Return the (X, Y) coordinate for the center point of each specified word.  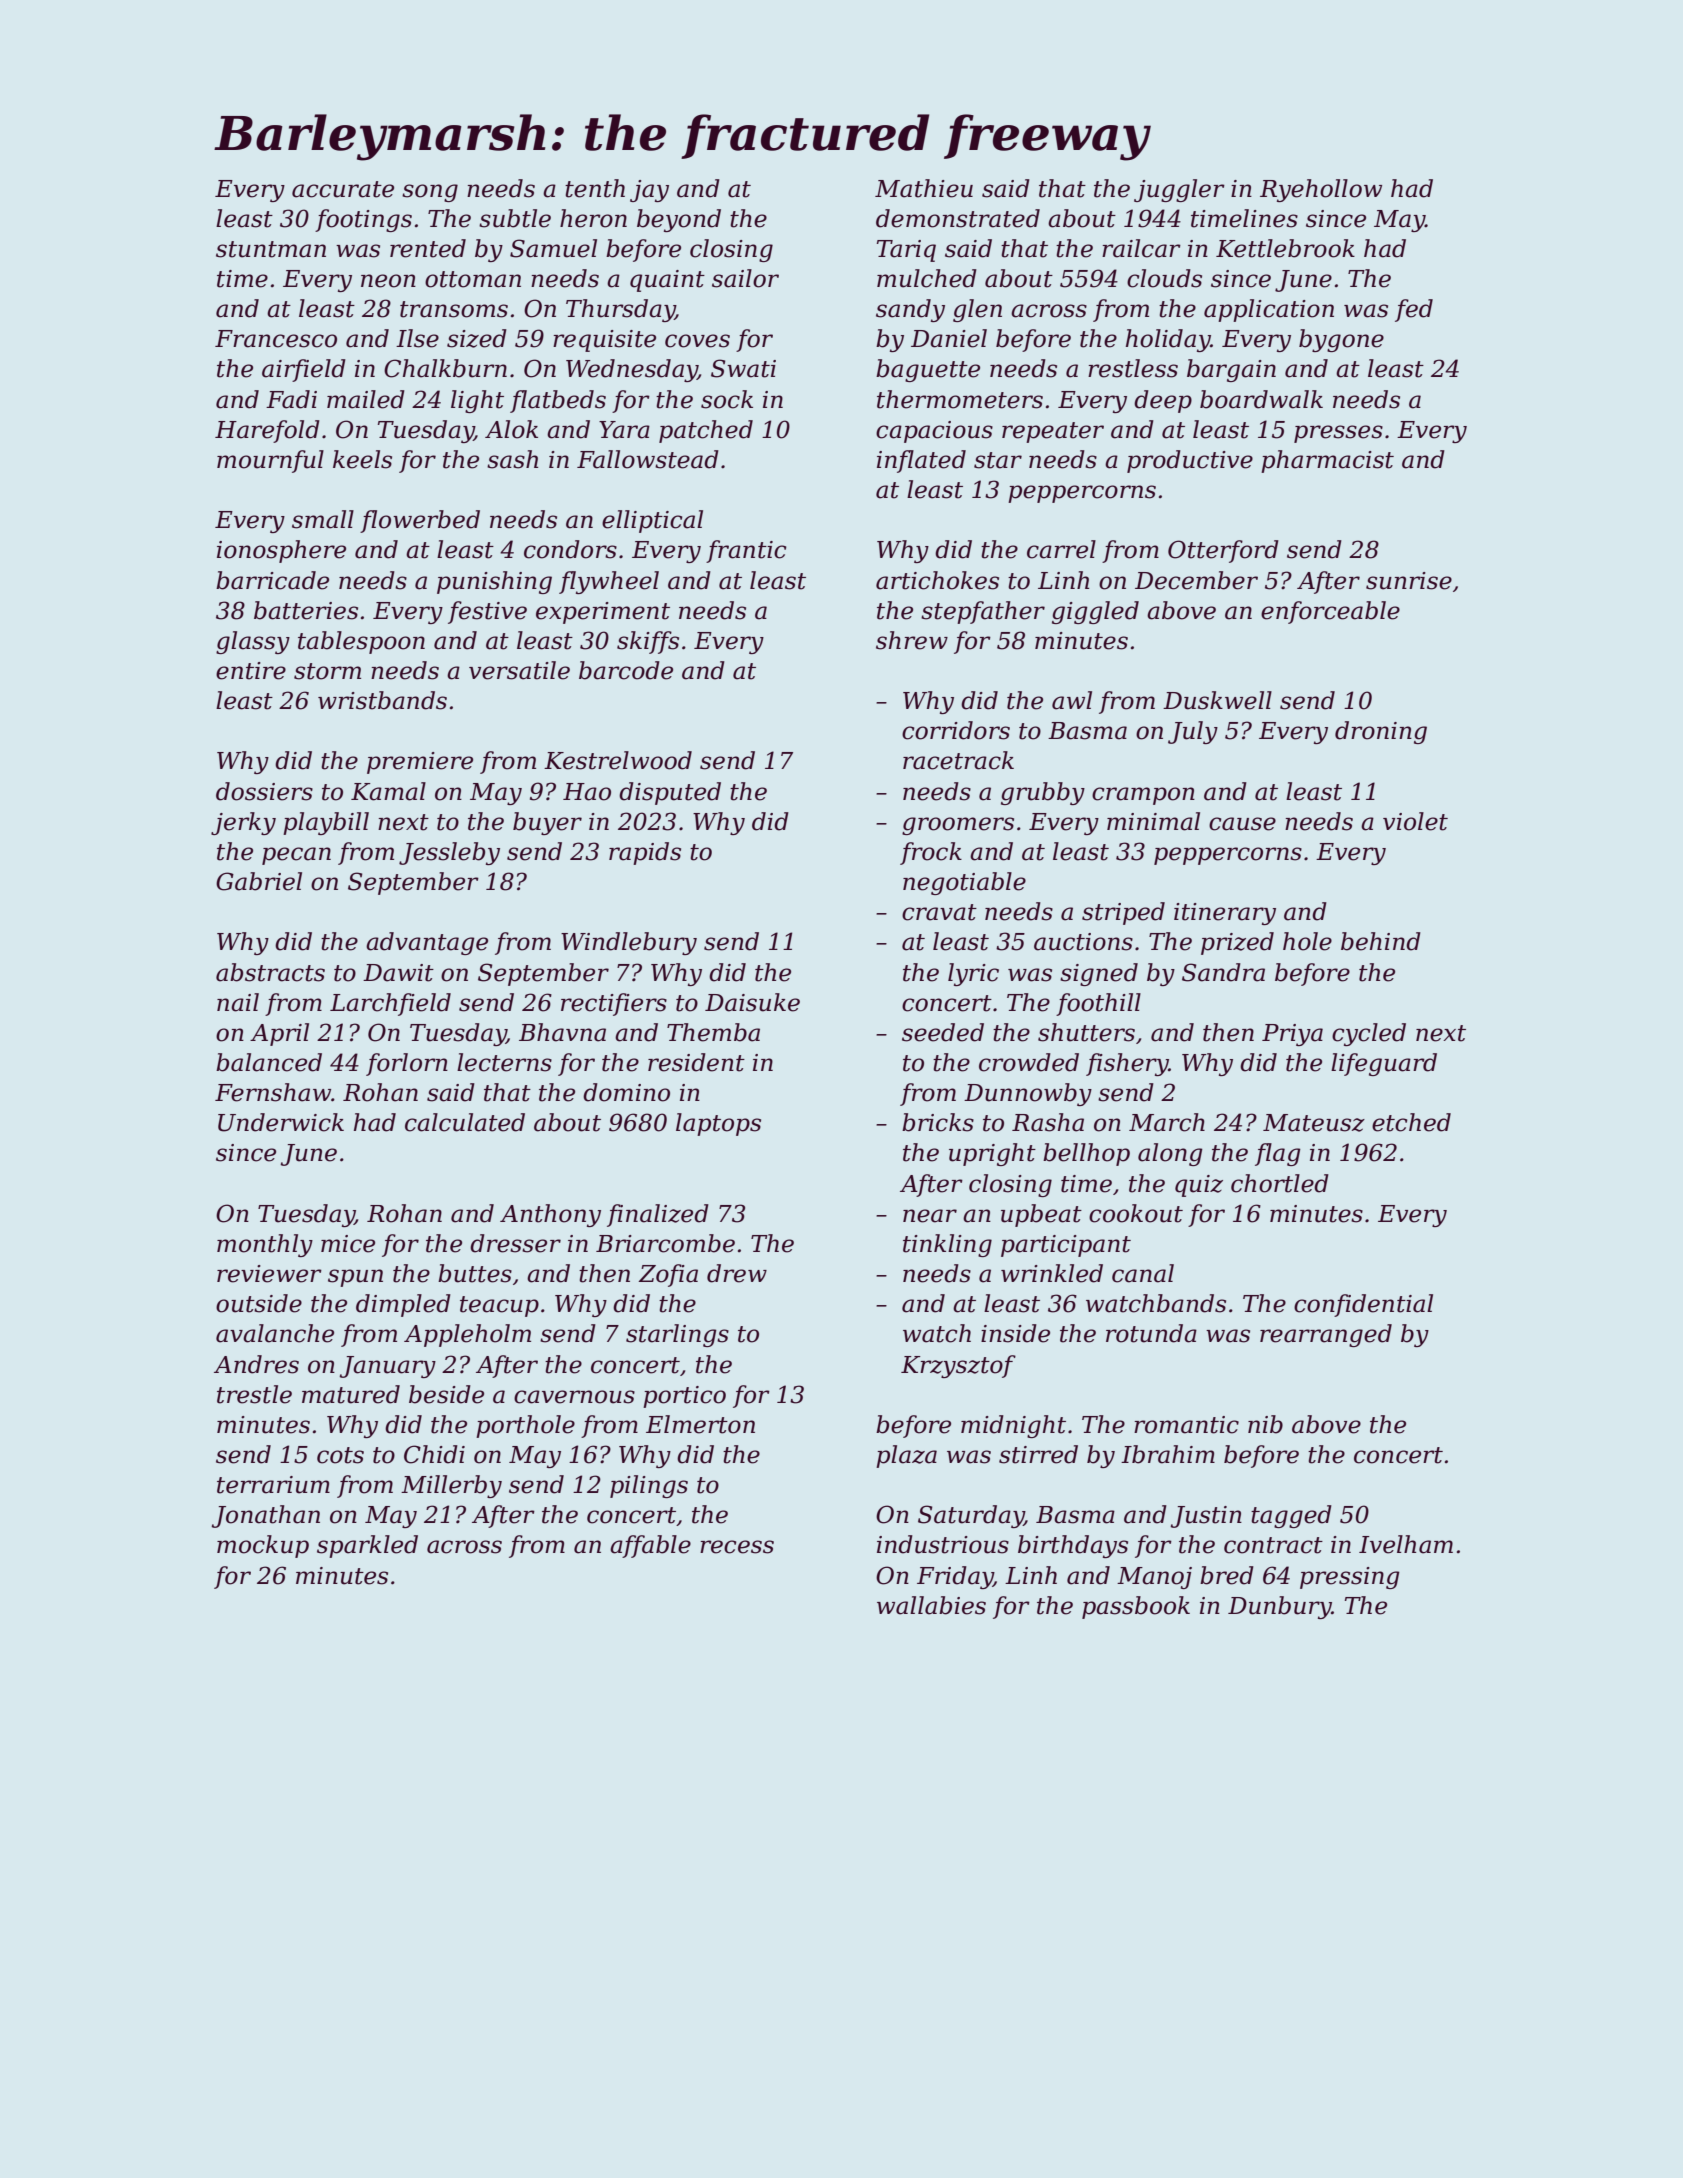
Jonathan (266, 1516)
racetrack (958, 760)
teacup (499, 1306)
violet (1415, 821)
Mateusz (1314, 1123)
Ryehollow (1321, 190)
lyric (973, 974)
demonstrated (958, 218)
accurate (343, 189)
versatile (519, 670)
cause (1242, 824)
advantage (427, 943)
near (930, 1216)
